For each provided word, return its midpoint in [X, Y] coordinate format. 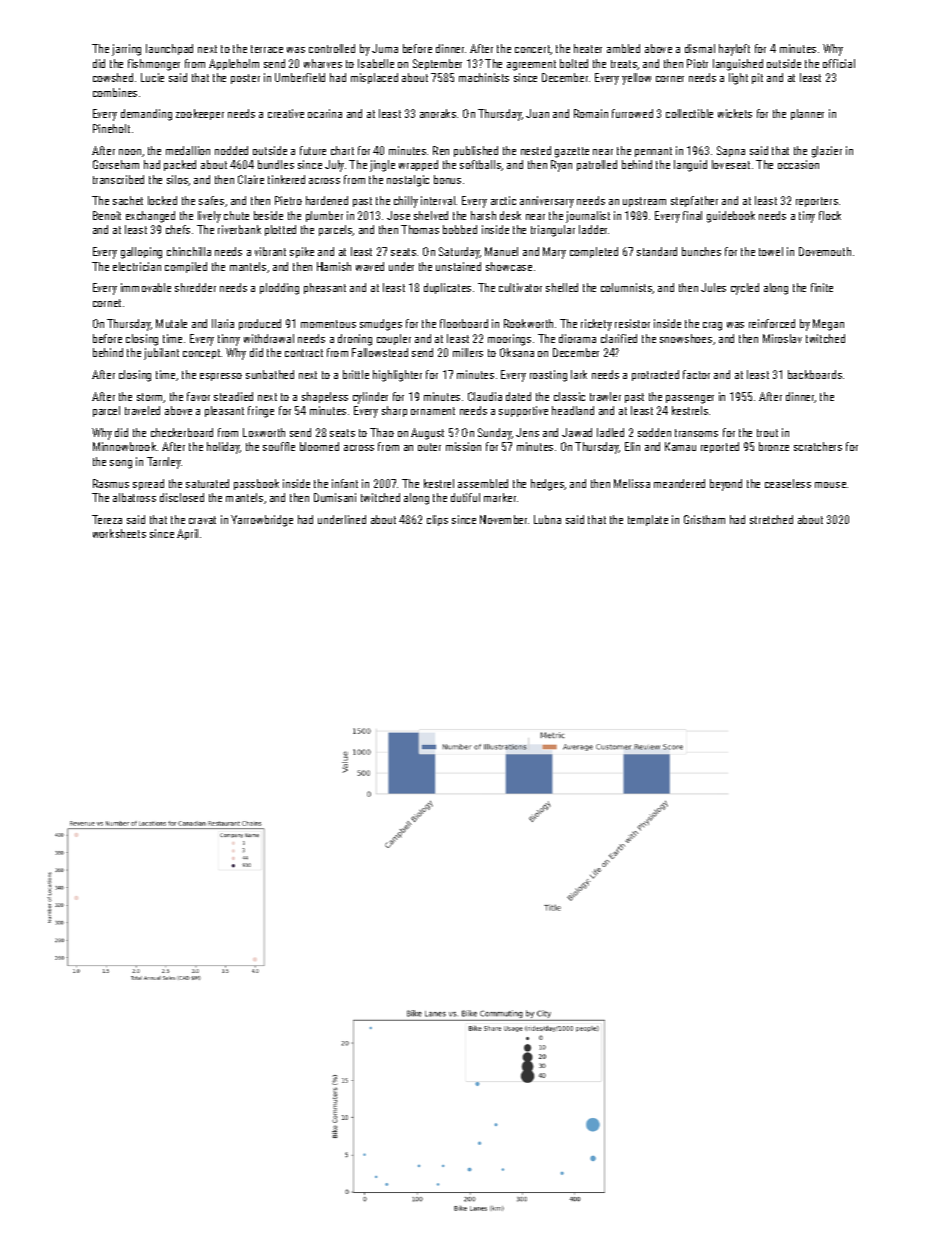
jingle [382, 166]
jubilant [161, 354]
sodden [654, 432]
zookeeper [200, 114]
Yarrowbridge [262, 521]
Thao [382, 432]
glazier [827, 152]
